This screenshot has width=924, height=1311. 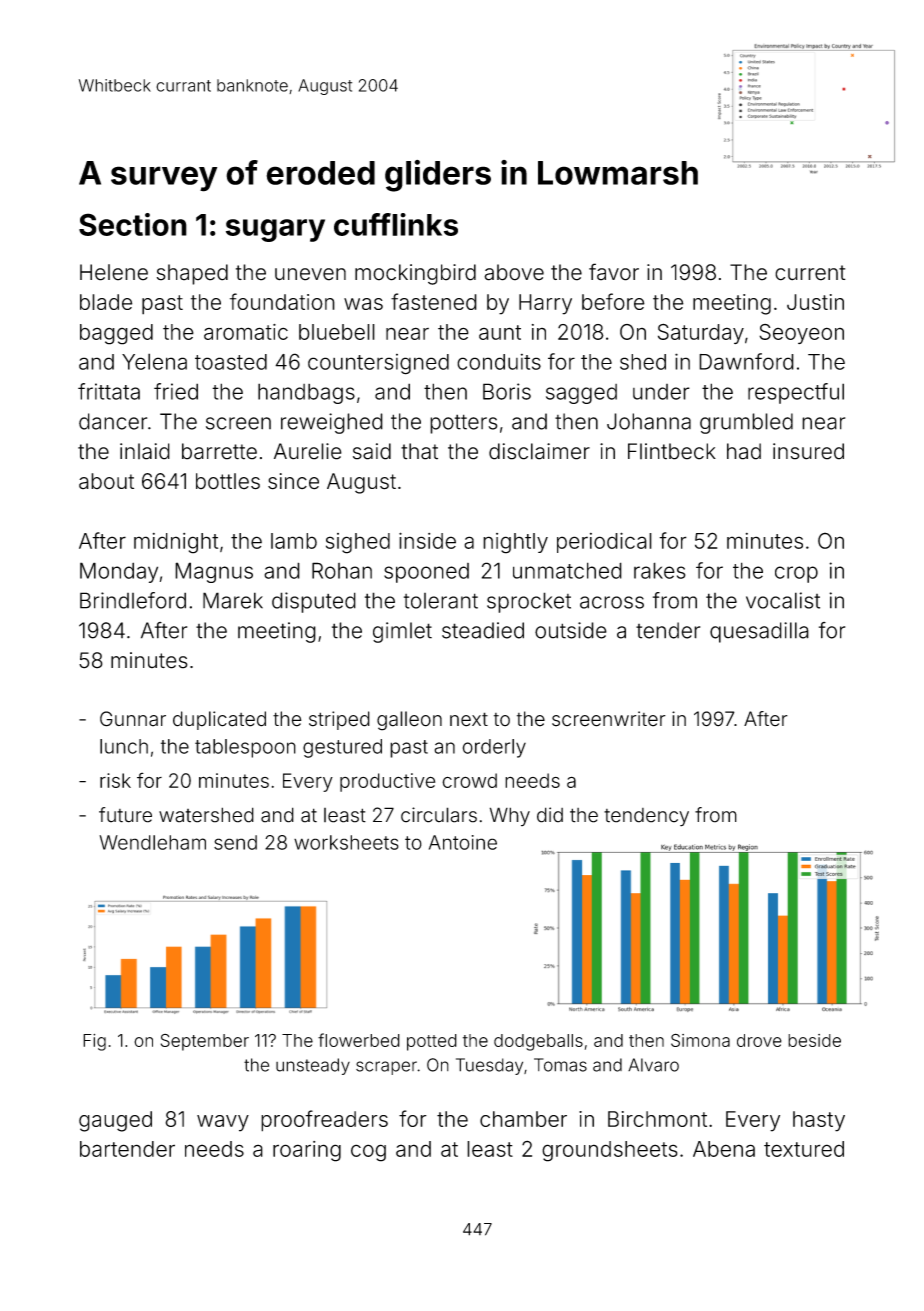 What do you see at coordinates (426, 573) in the screenshot?
I see `spooned` at bounding box center [426, 573].
